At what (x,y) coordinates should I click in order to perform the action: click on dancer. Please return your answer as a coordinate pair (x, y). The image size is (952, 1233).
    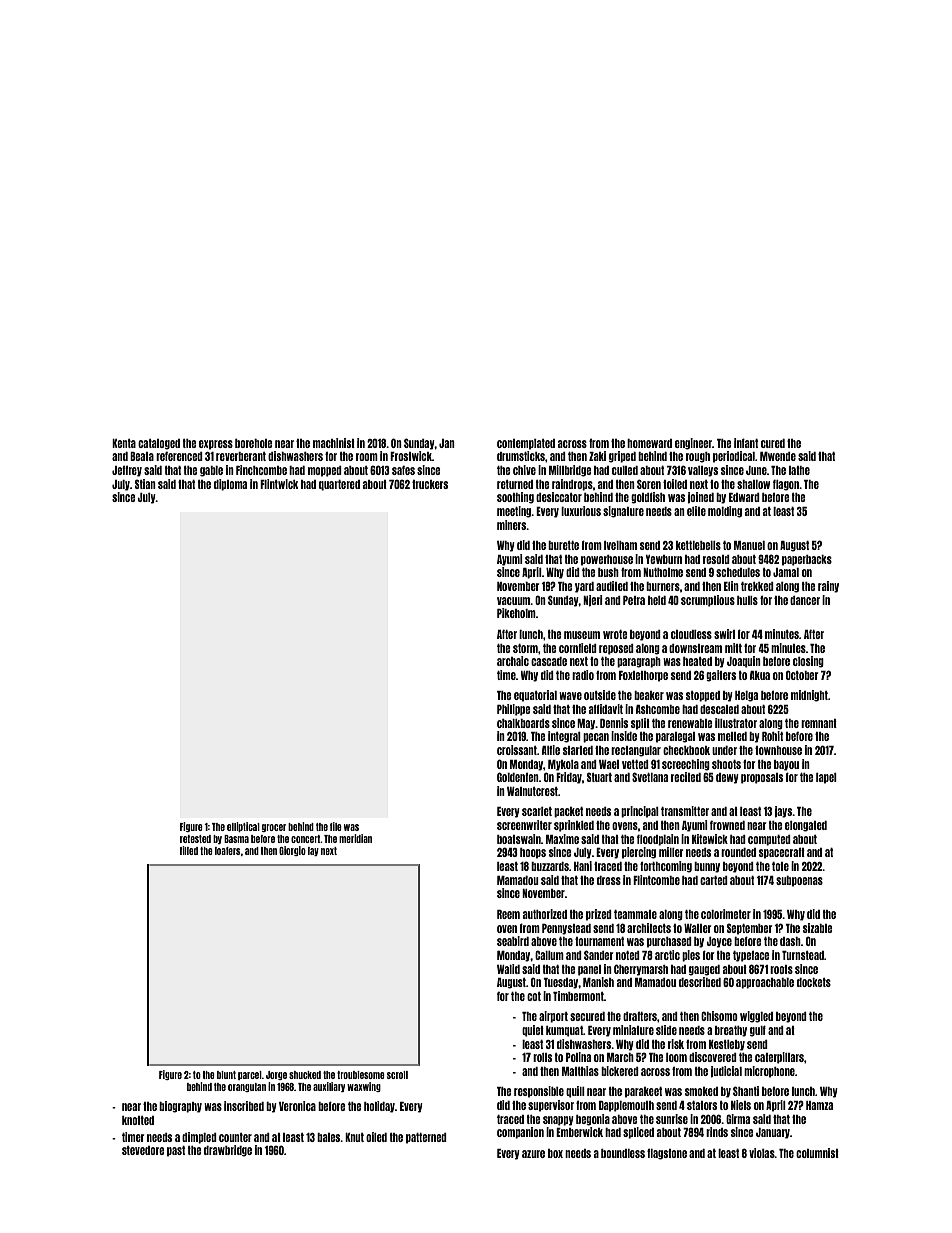
    Looking at the image, I should click on (805, 600).
